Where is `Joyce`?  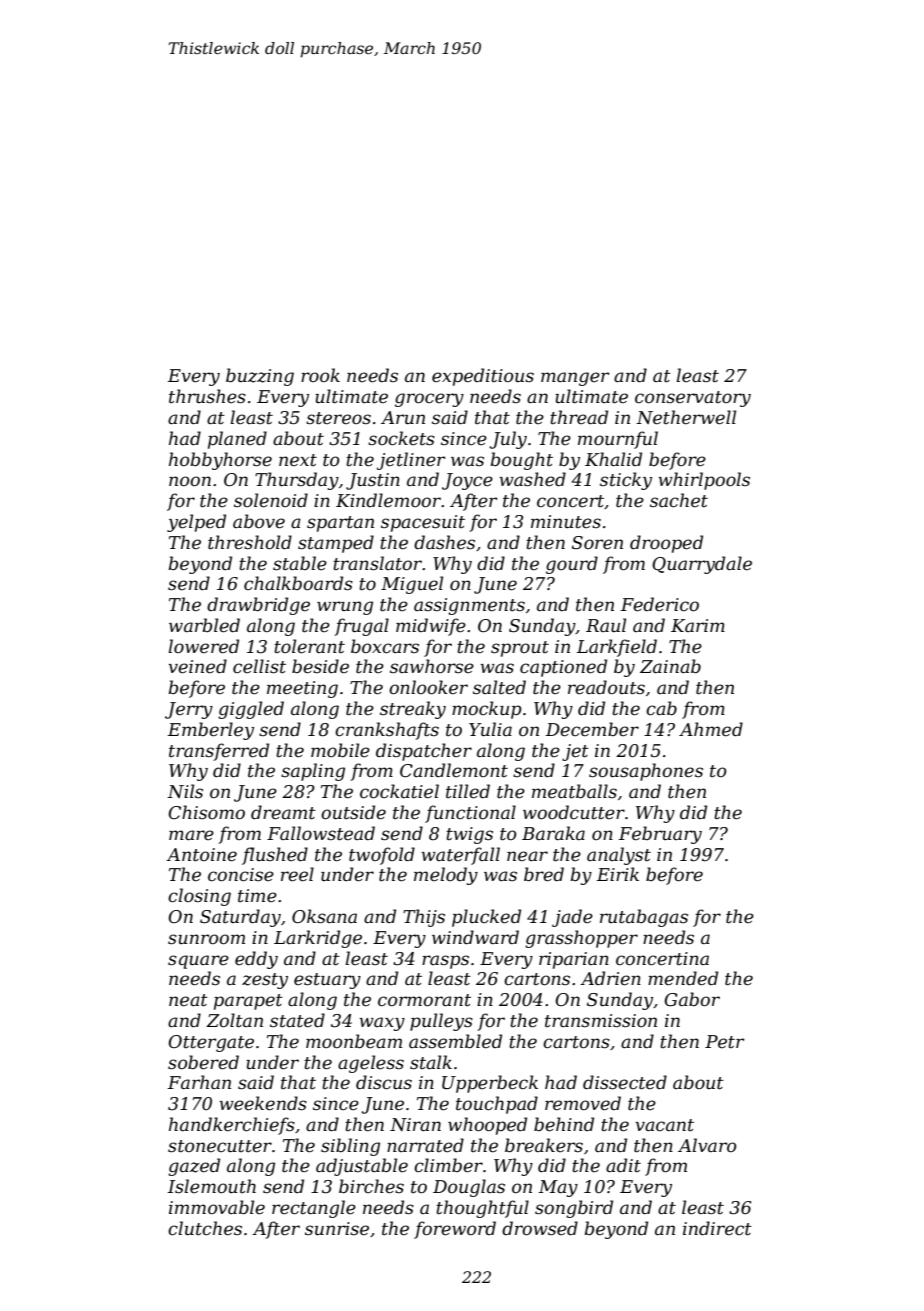 Joyce is located at coordinates (467, 481).
